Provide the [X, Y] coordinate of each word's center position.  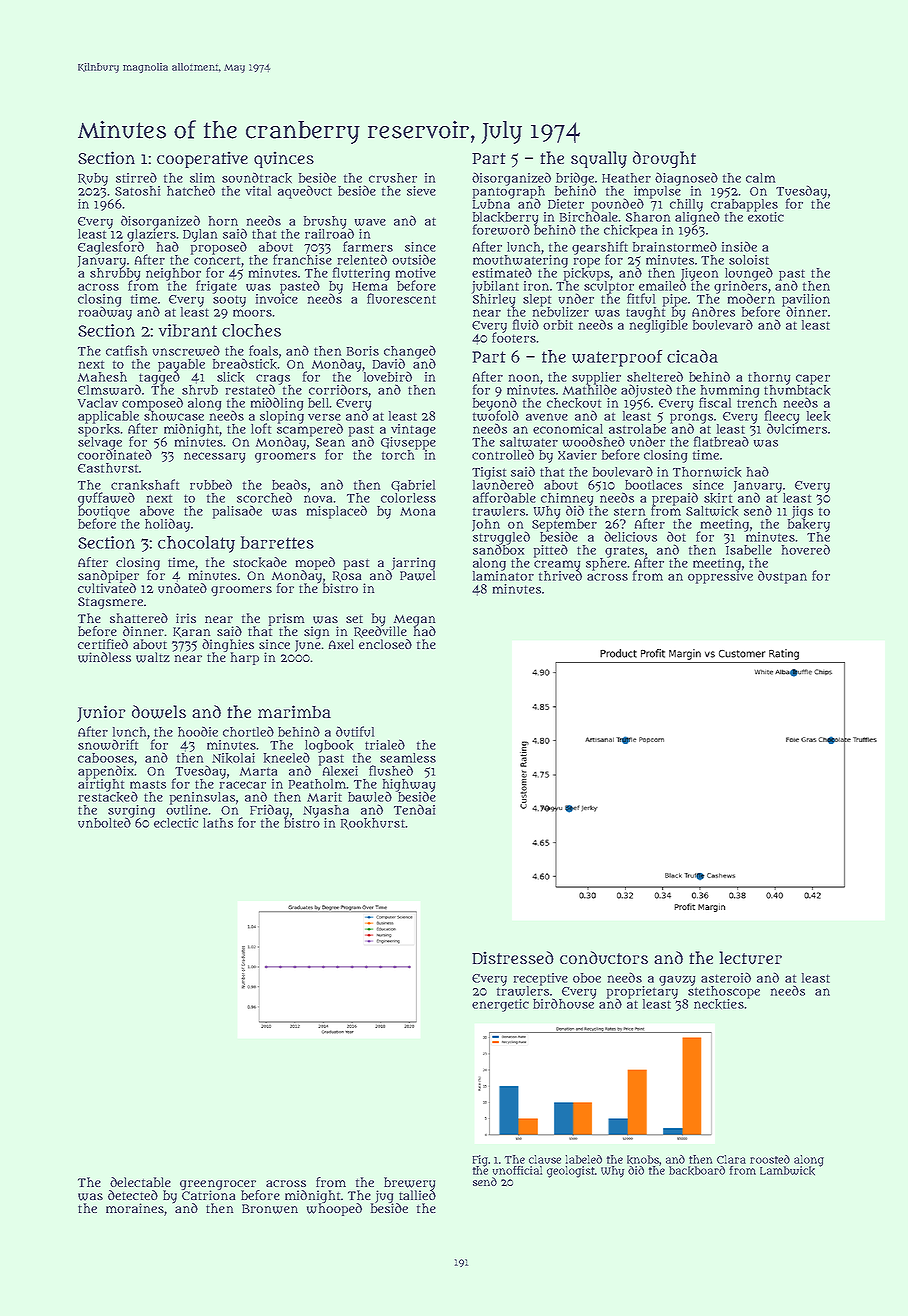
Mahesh [102, 377]
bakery [809, 525]
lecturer [750, 958]
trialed [385, 744]
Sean [330, 442]
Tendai [414, 809]
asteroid [726, 977]
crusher [393, 178]
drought [664, 159]
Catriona [208, 1195]
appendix [106, 772]
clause [545, 1159]
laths [218, 823]
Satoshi [137, 191]
